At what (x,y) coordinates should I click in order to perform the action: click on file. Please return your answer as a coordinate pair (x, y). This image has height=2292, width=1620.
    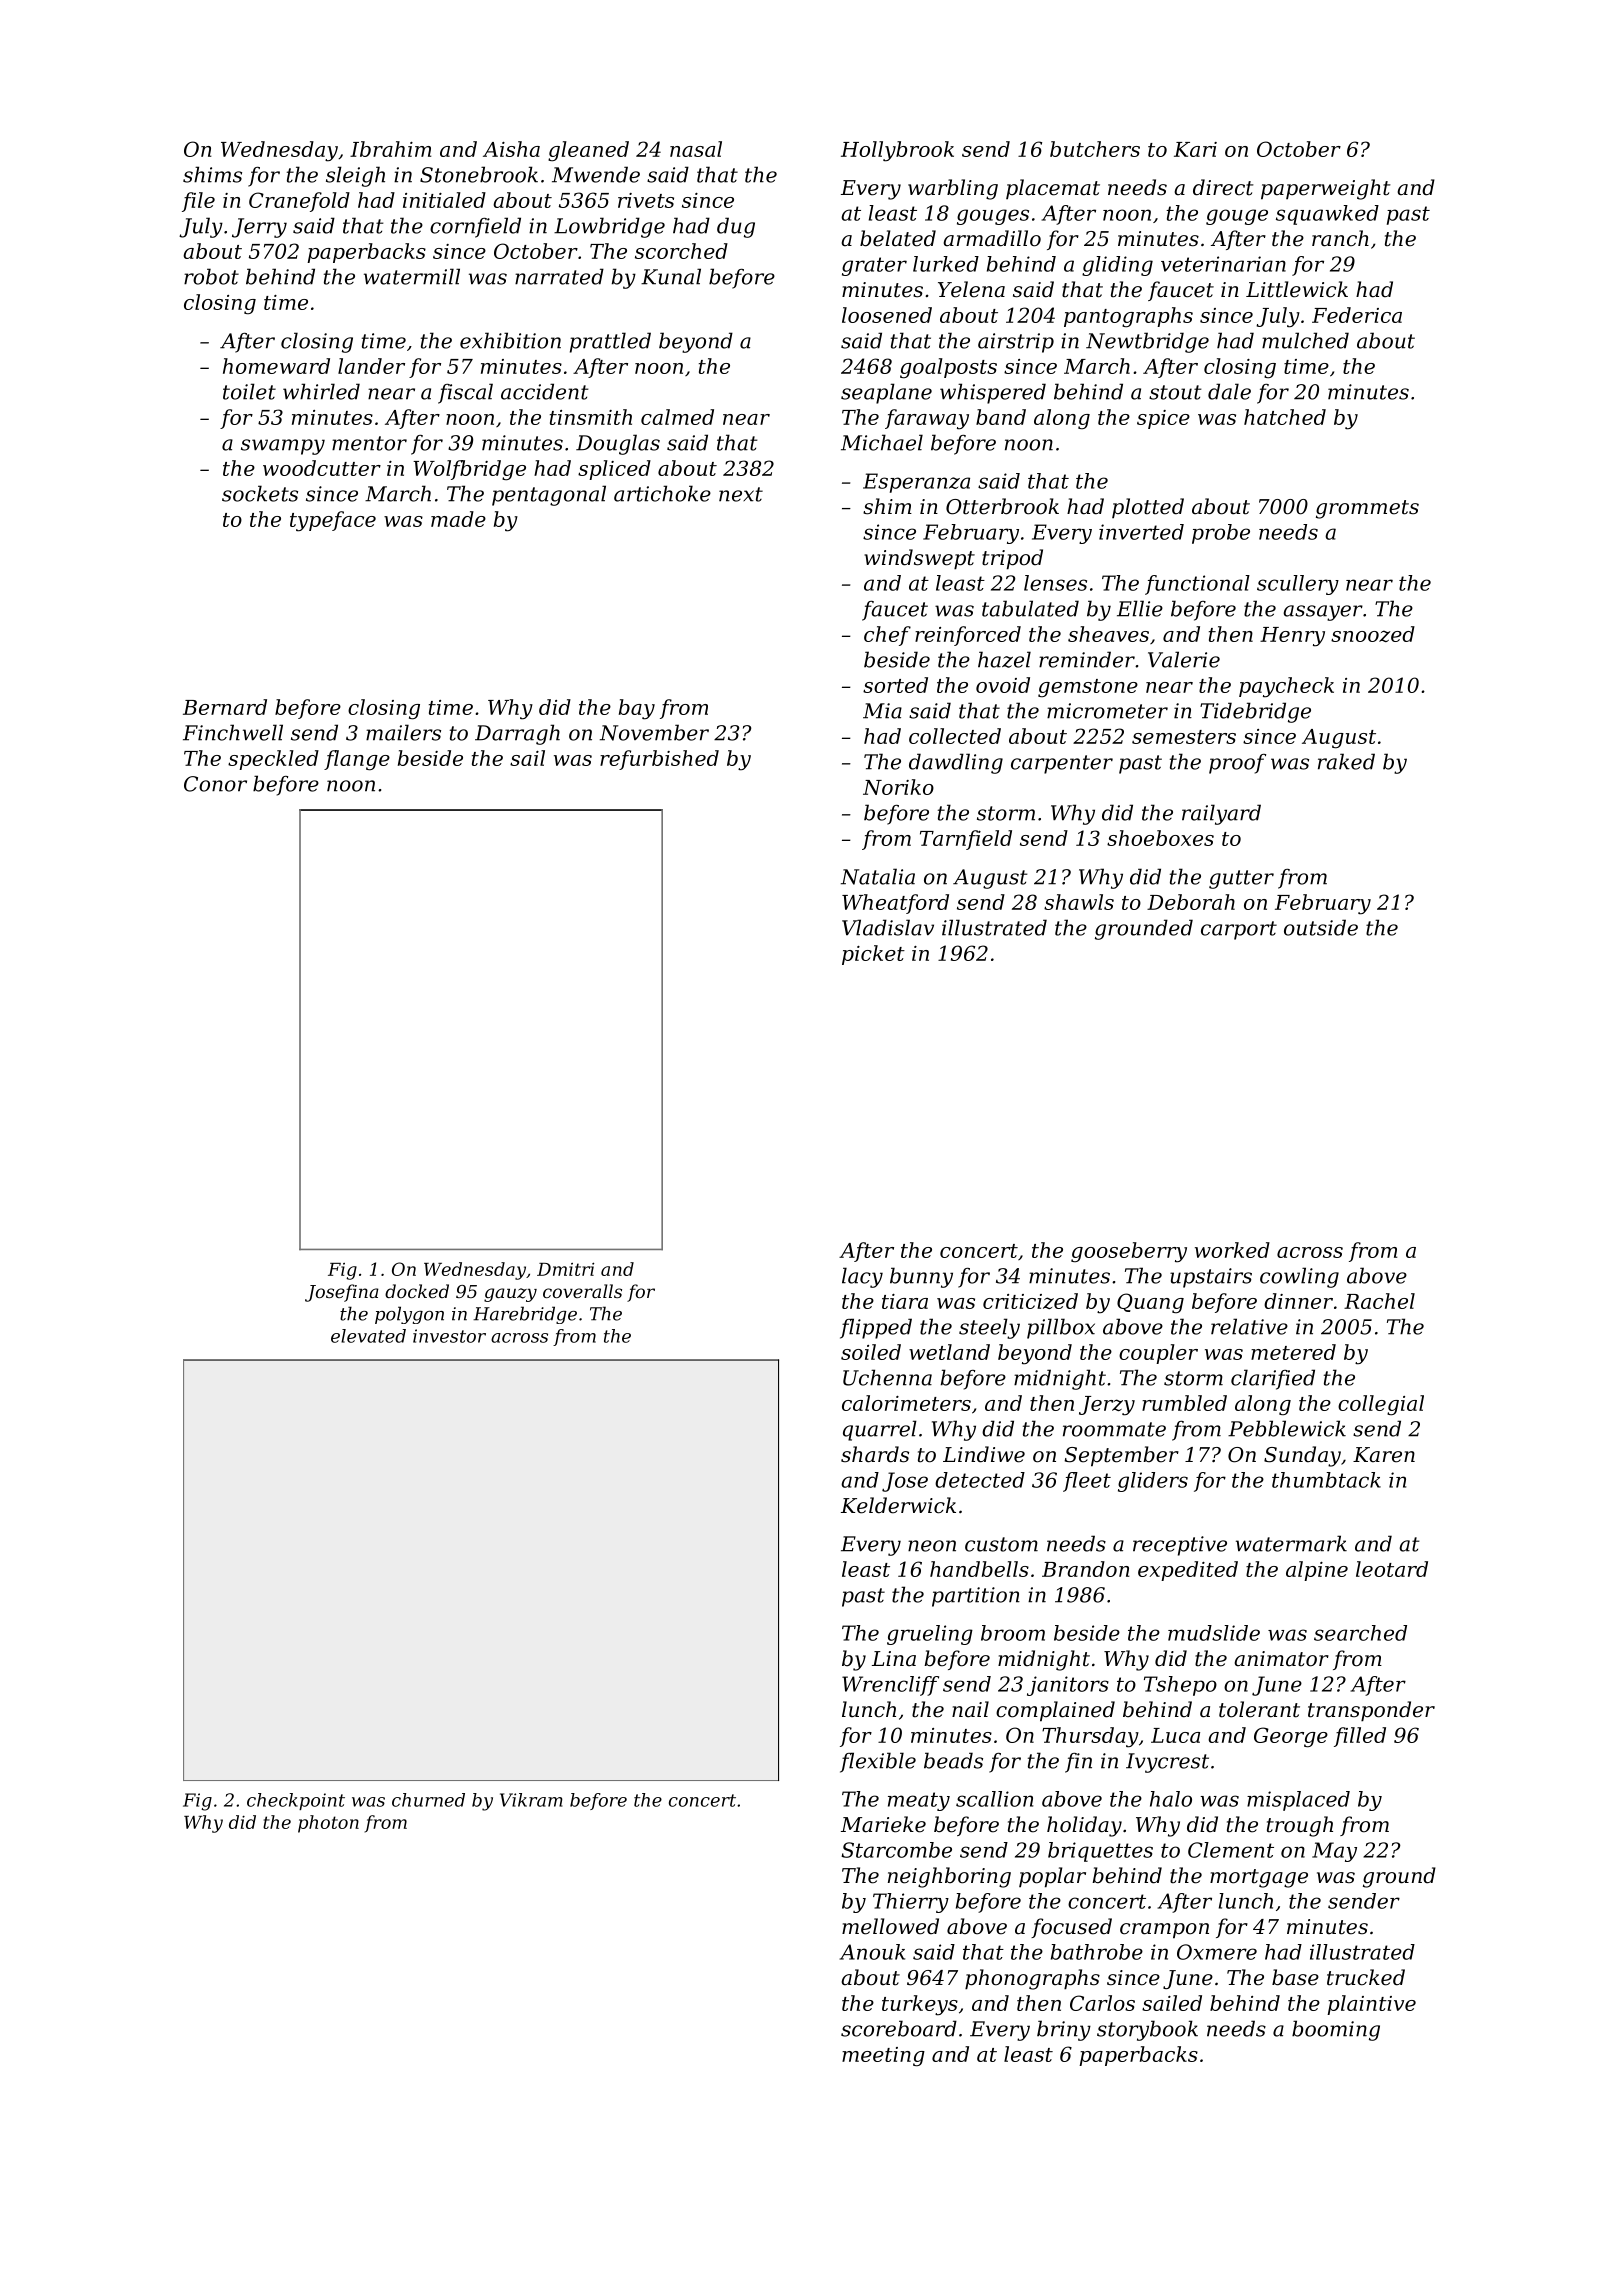
    Looking at the image, I should click on (198, 202).
